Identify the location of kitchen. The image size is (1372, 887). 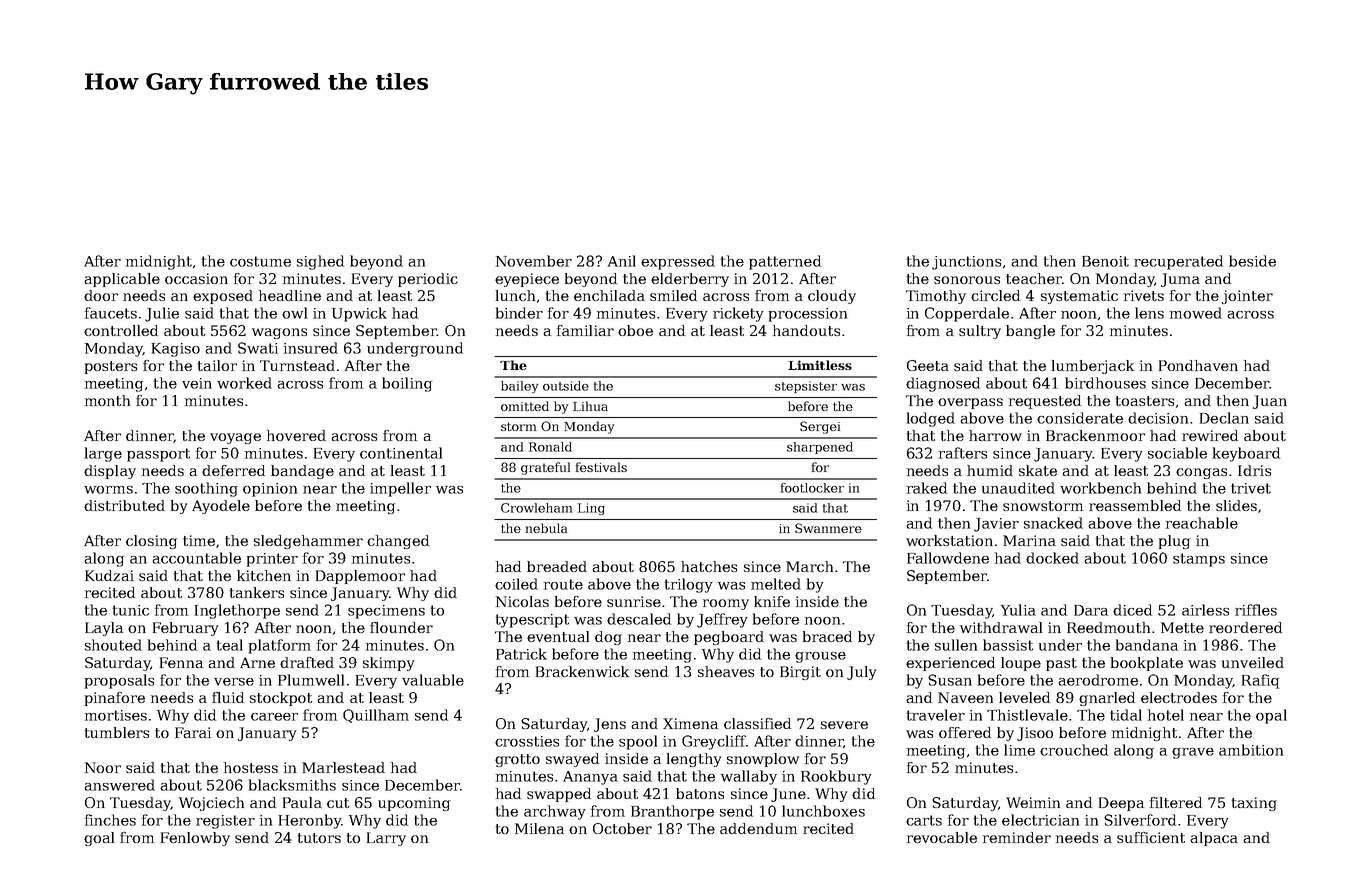
(264, 575).
